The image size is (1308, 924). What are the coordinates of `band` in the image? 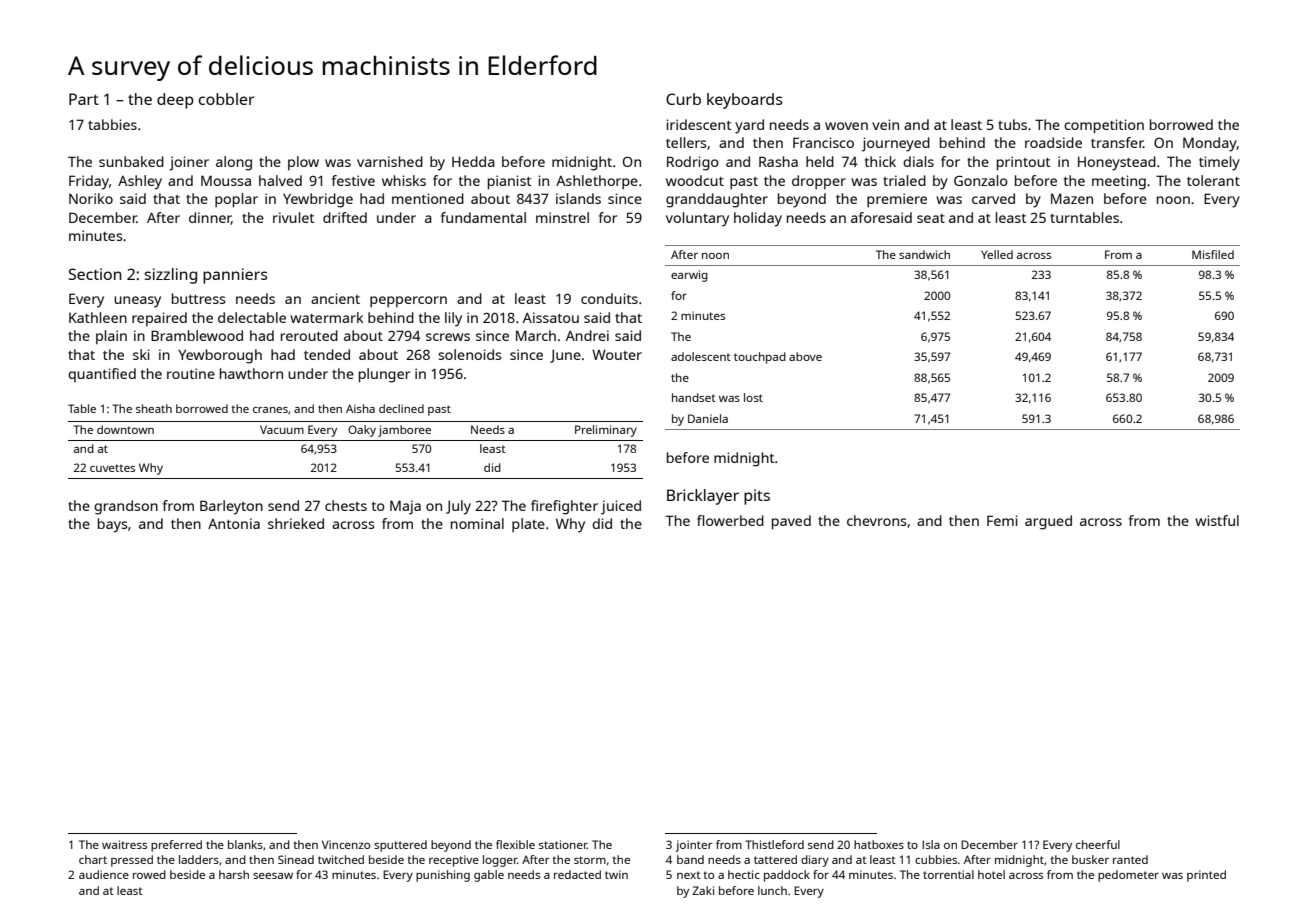 It's located at (690, 859).
